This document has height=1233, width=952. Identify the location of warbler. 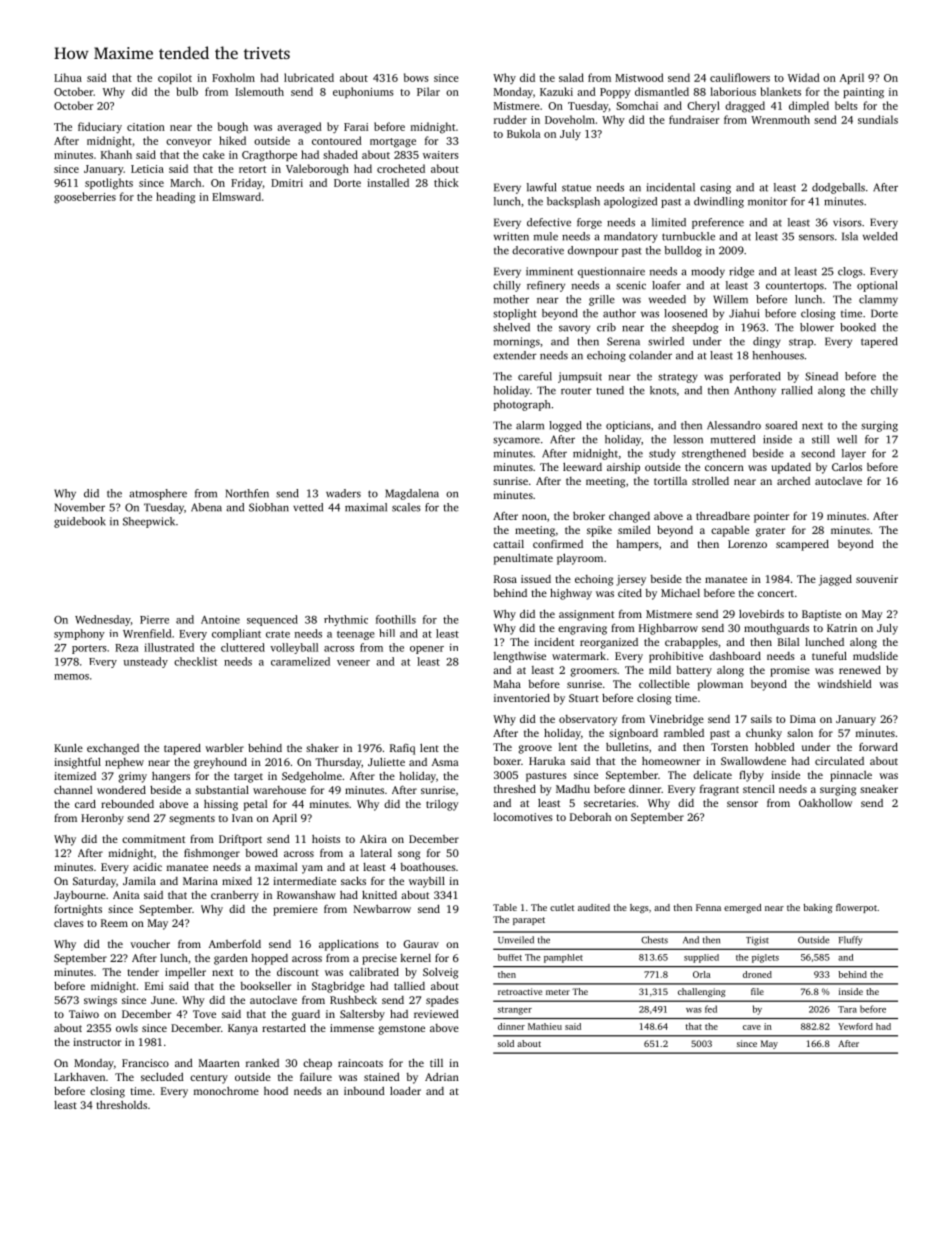
(224, 748).
